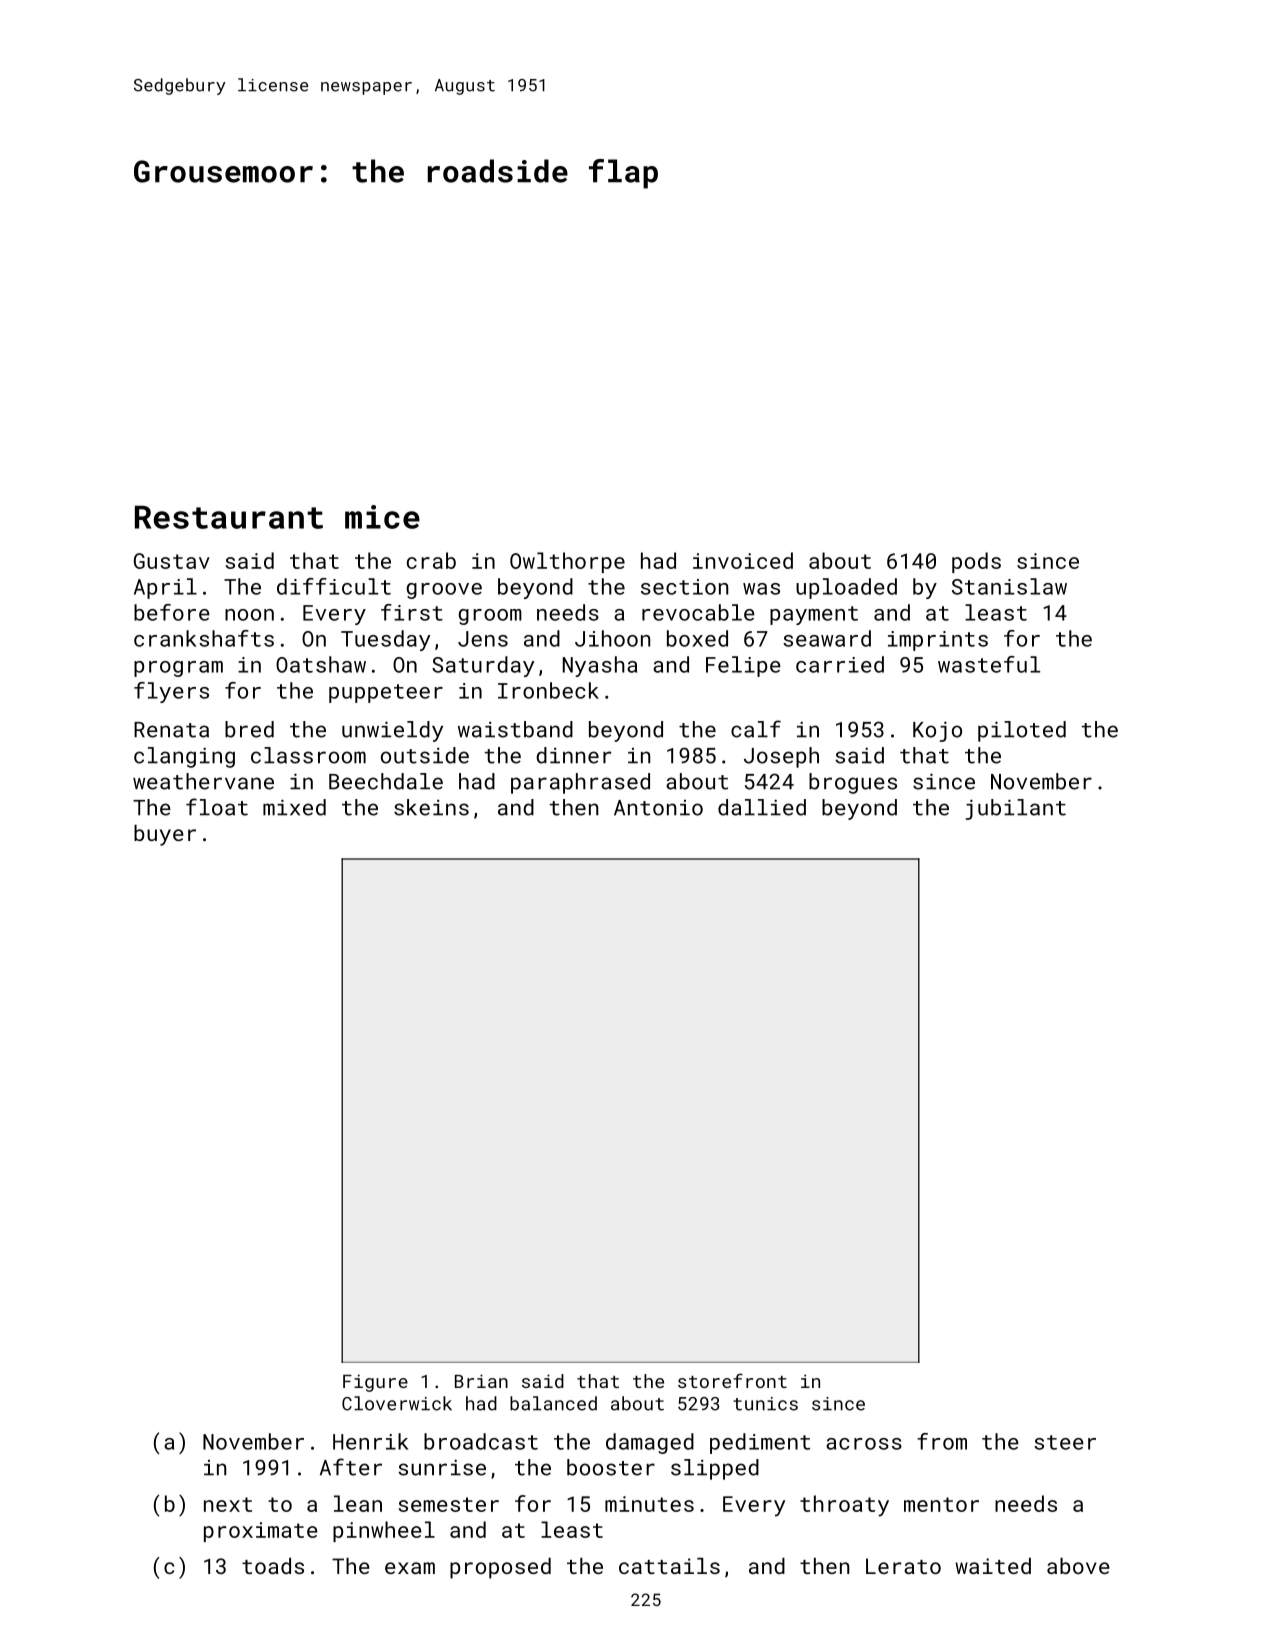  What do you see at coordinates (334, 586) in the image?
I see `difficult` at bounding box center [334, 586].
